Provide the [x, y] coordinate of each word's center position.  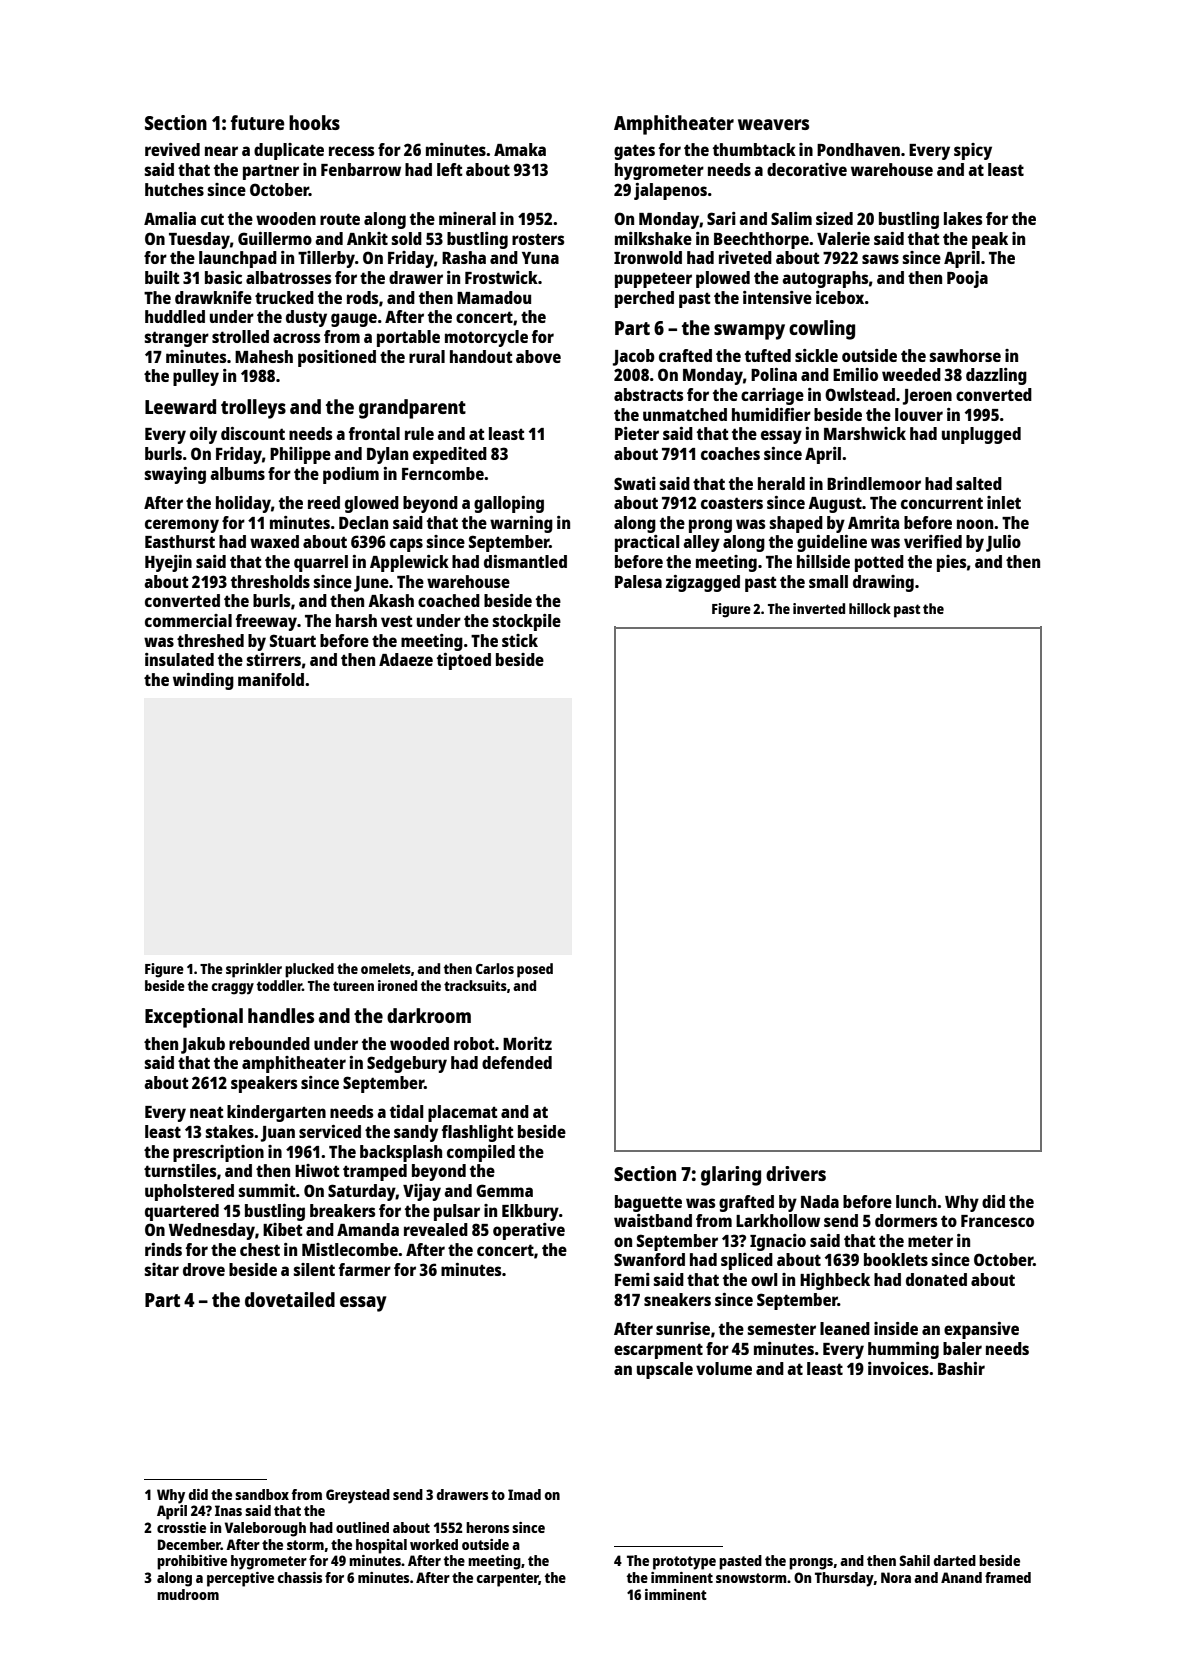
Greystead [358, 1496]
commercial [188, 620]
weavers [773, 124]
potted [879, 563]
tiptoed [464, 661]
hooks [314, 122]
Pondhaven [858, 149]
